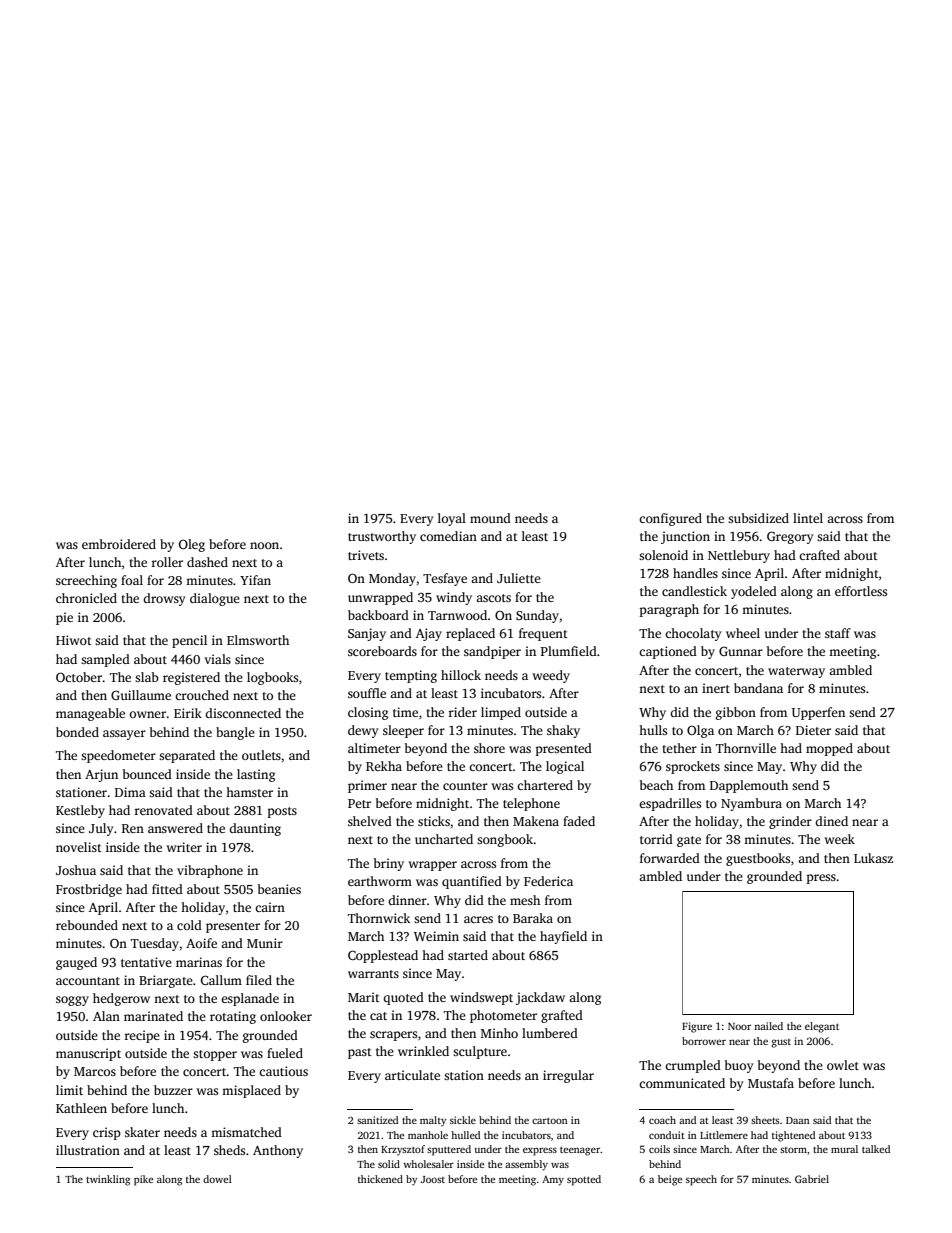 The height and width of the screenshot is (1233, 952). I want to click on unwrapped, so click(380, 598).
